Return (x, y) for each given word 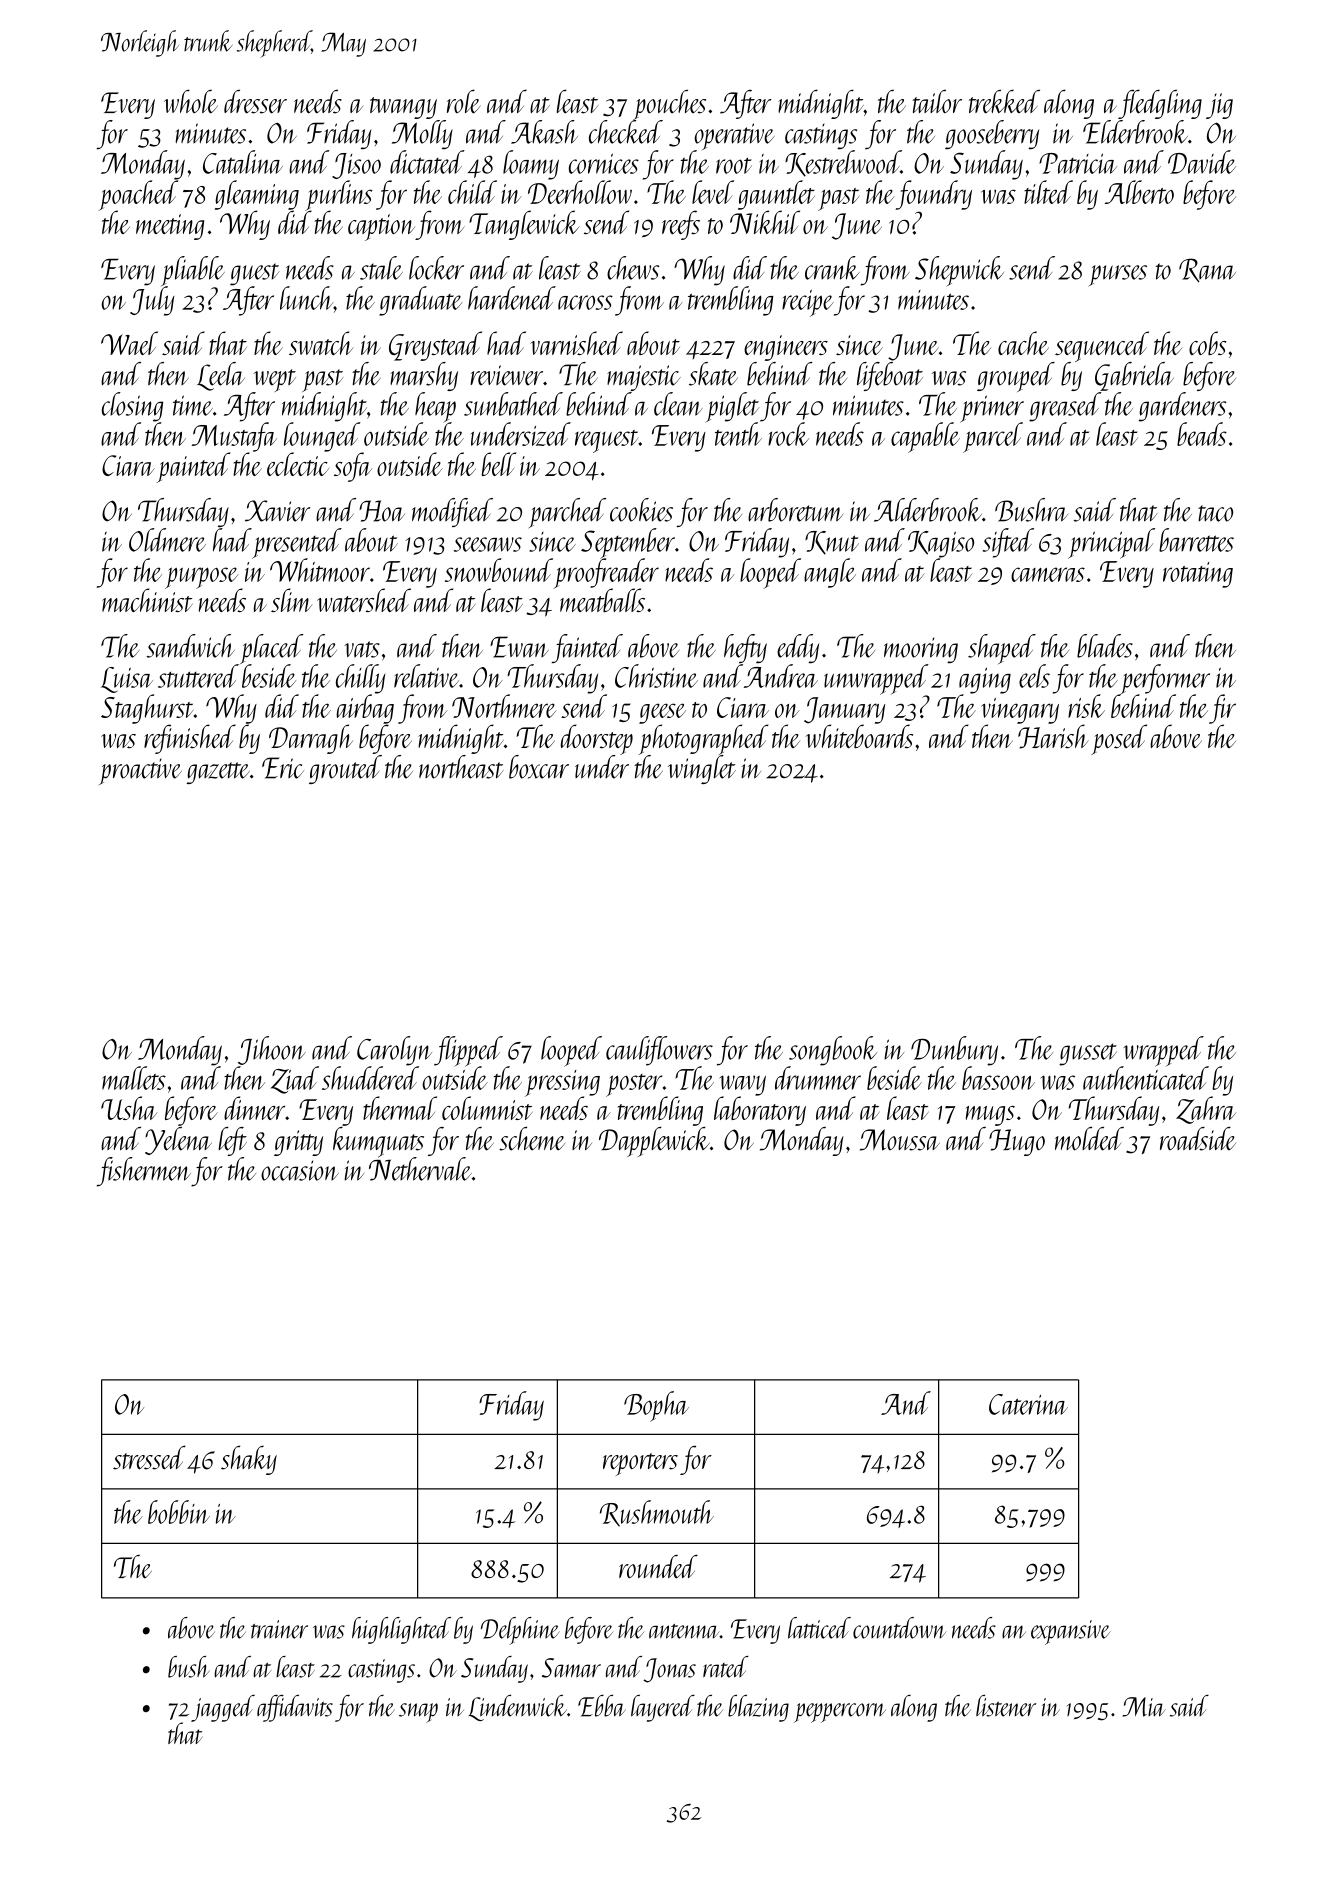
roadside (1198, 1139)
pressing (562, 1083)
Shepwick (959, 271)
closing (132, 407)
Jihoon (272, 1050)
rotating (1198, 575)
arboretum (795, 510)
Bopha (656, 1406)
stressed (149, 1457)
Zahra (1206, 1110)
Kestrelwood (843, 163)
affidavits (295, 1708)
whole (191, 101)
